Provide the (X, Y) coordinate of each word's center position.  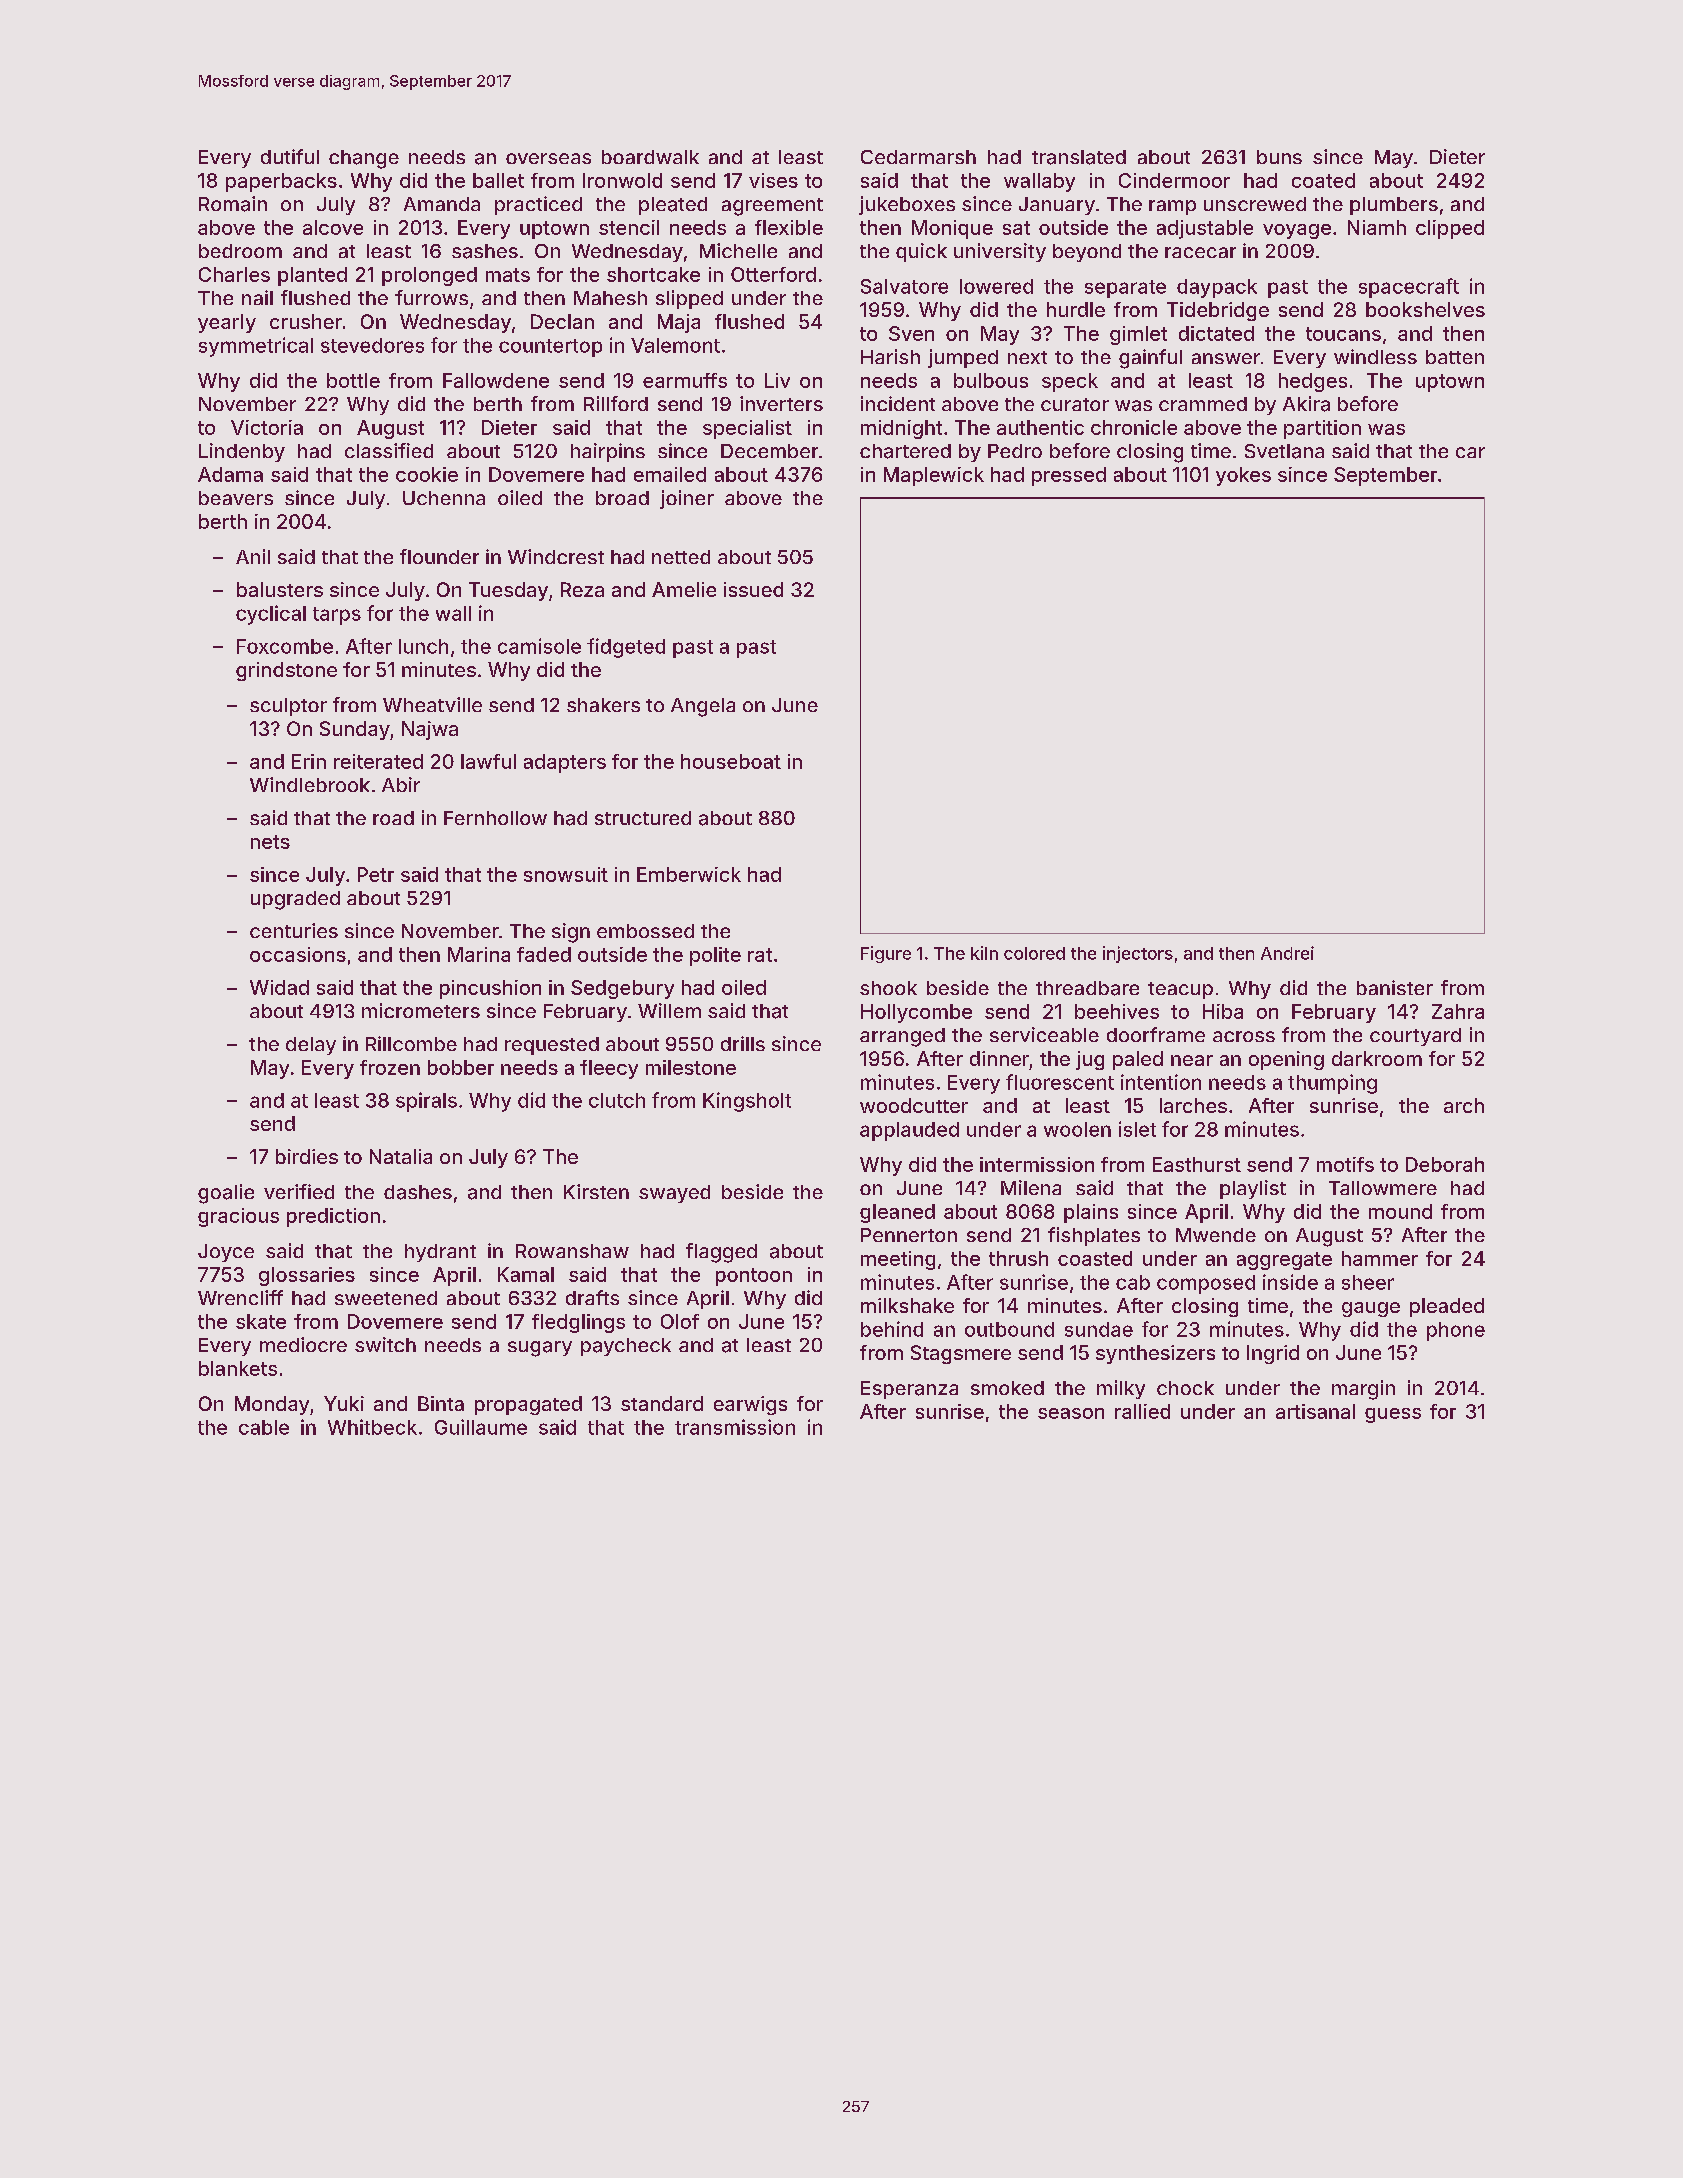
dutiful (290, 156)
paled (1138, 1060)
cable (264, 1427)
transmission (735, 1427)
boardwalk (650, 157)
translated (1079, 157)
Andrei (1287, 953)
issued (753, 589)
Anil (253, 556)
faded (544, 954)
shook (888, 988)
